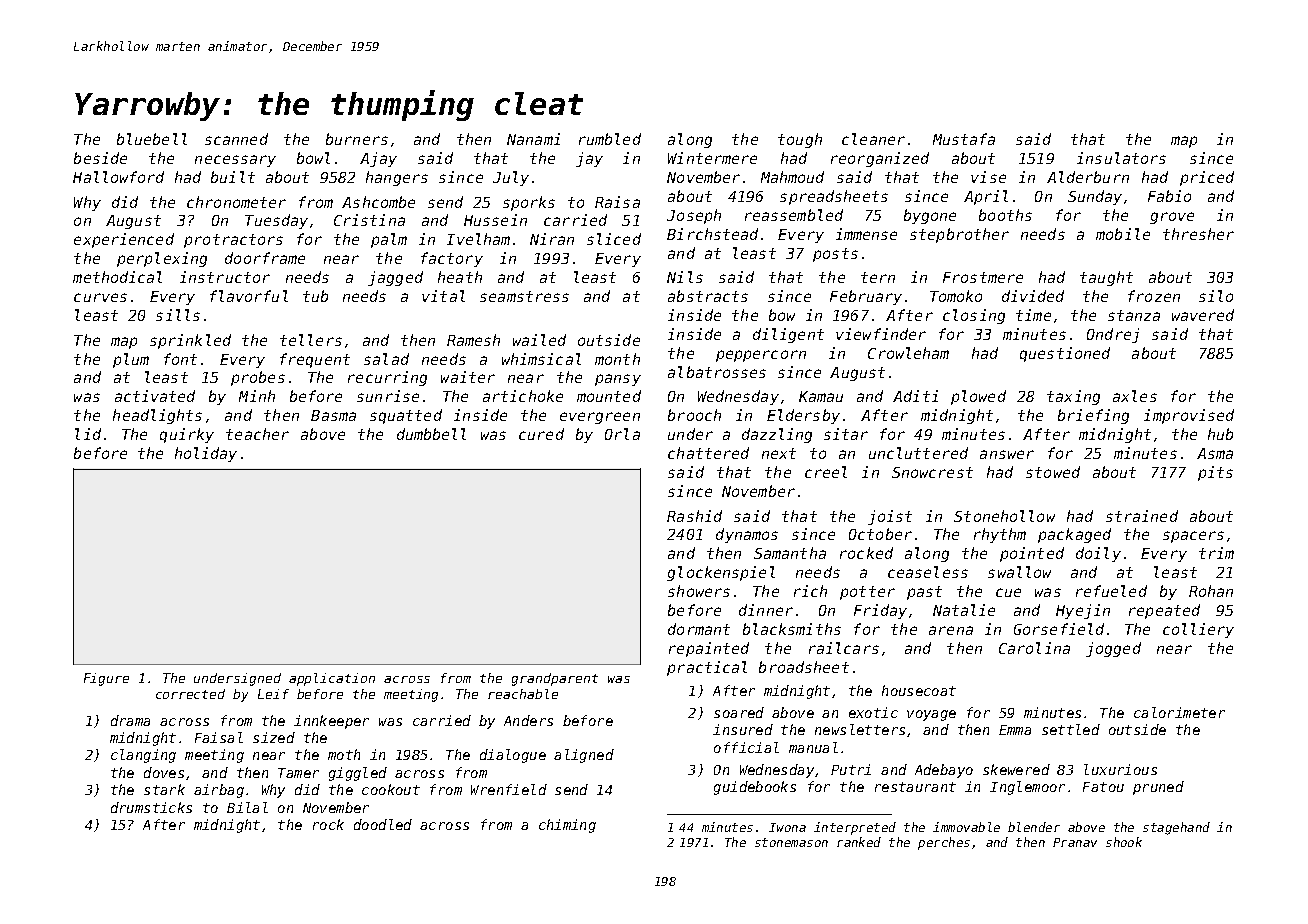 The width and height of the page is (1308, 924). What do you see at coordinates (247, 807) in the page?
I see `Bilal` at bounding box center [247, 807].
